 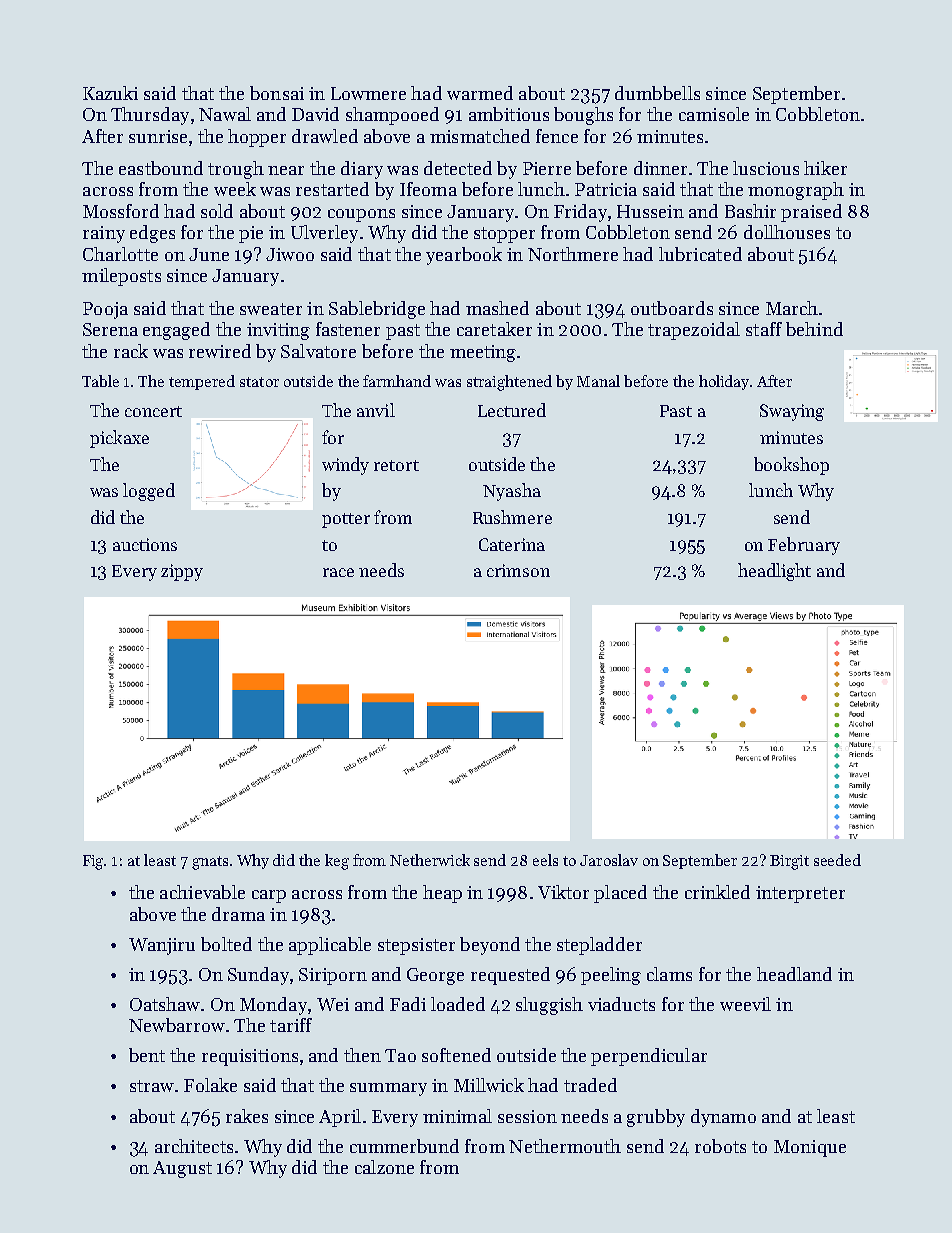 What do you see at coordinates (257, 138) in the screenshot?
I see `hopper` at bounding box center [257, 138].
